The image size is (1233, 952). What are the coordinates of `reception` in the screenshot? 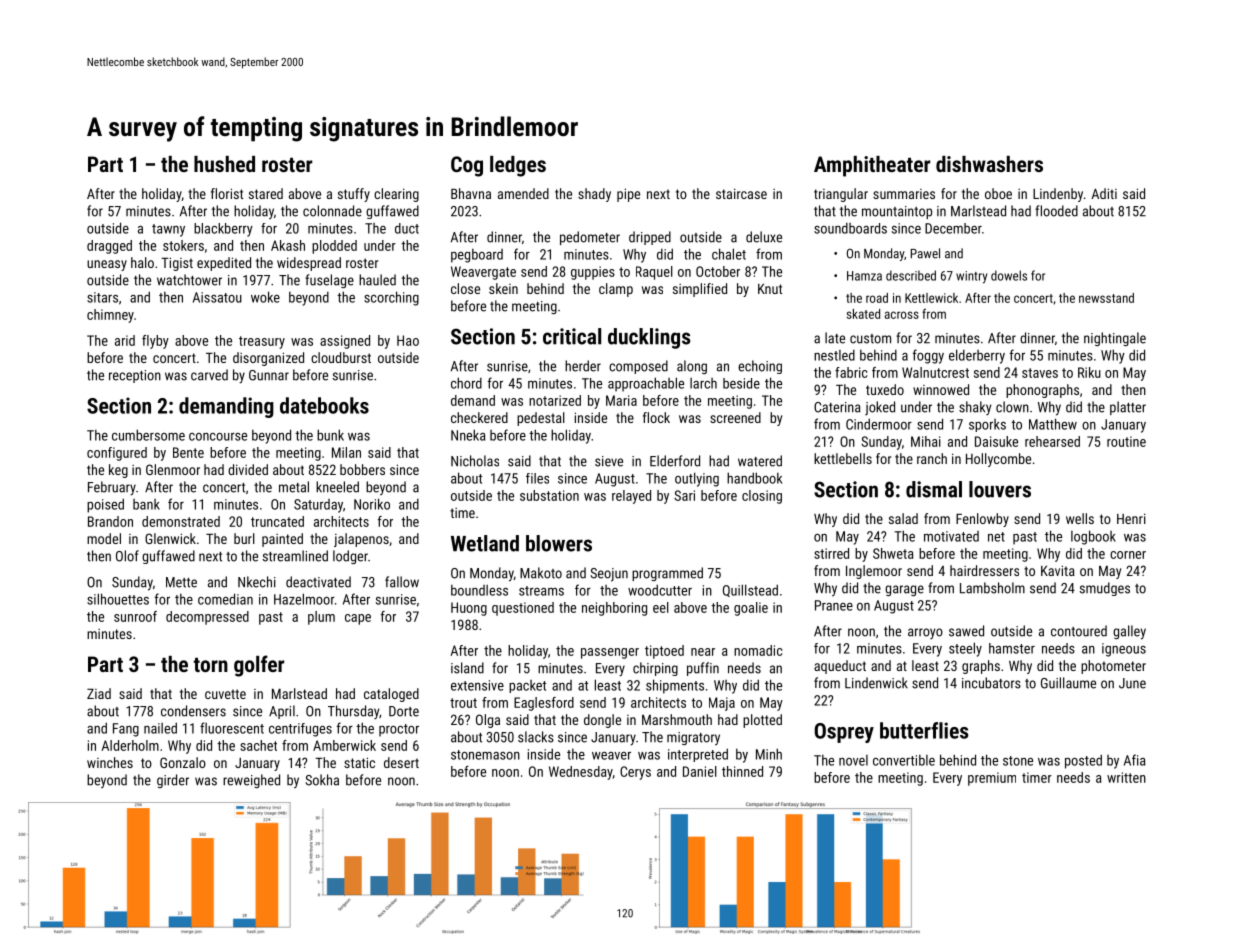 It's located at (135, 376).
